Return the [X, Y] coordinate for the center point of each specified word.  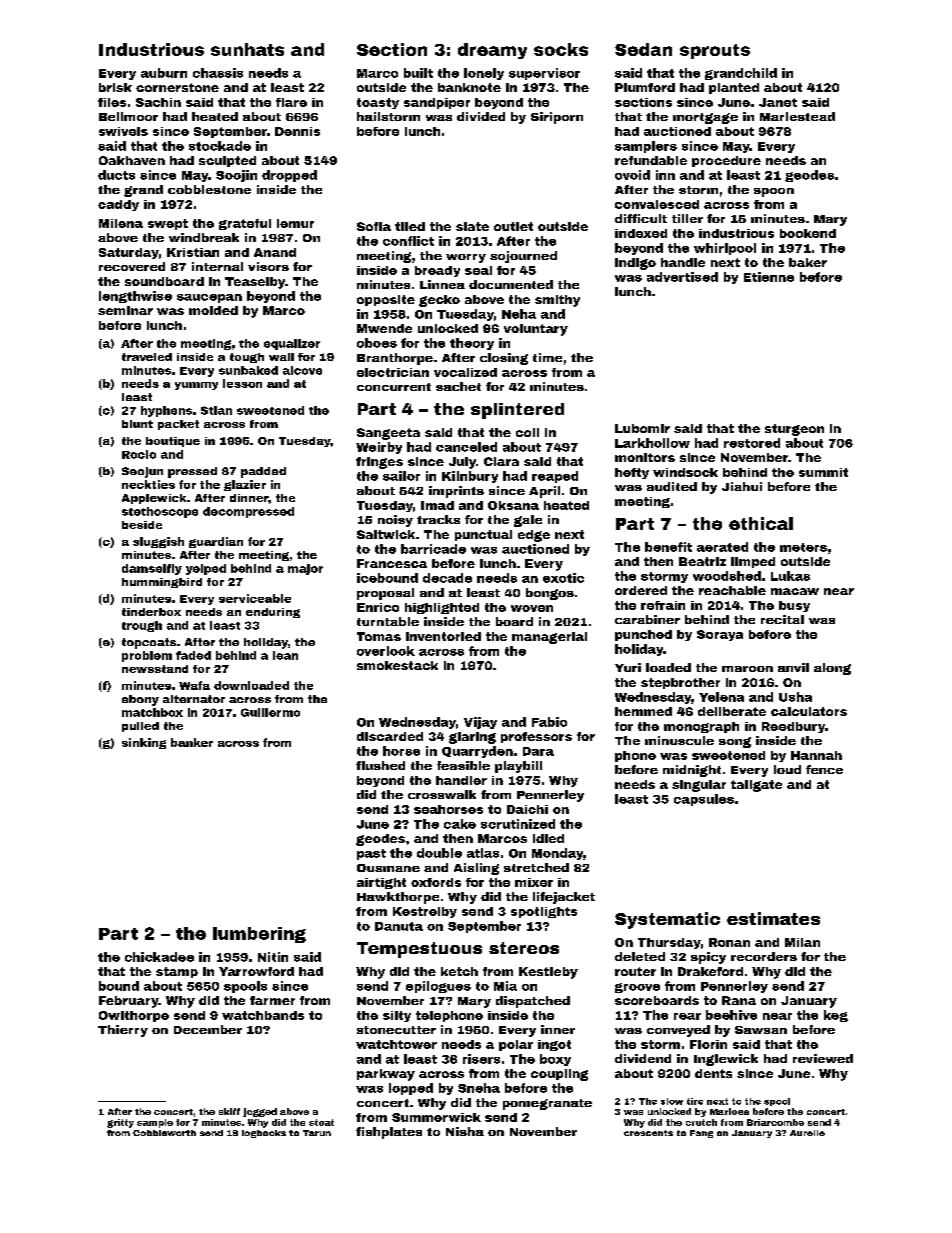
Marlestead [797, 116]
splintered [517, 411]
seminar [125, 310]
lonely [484, 74]
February [129, 1002]
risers [481, 1059]
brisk [115, 87]
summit [823, 472]
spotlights [544, 912]
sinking [144, 743]
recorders [764, 956]
